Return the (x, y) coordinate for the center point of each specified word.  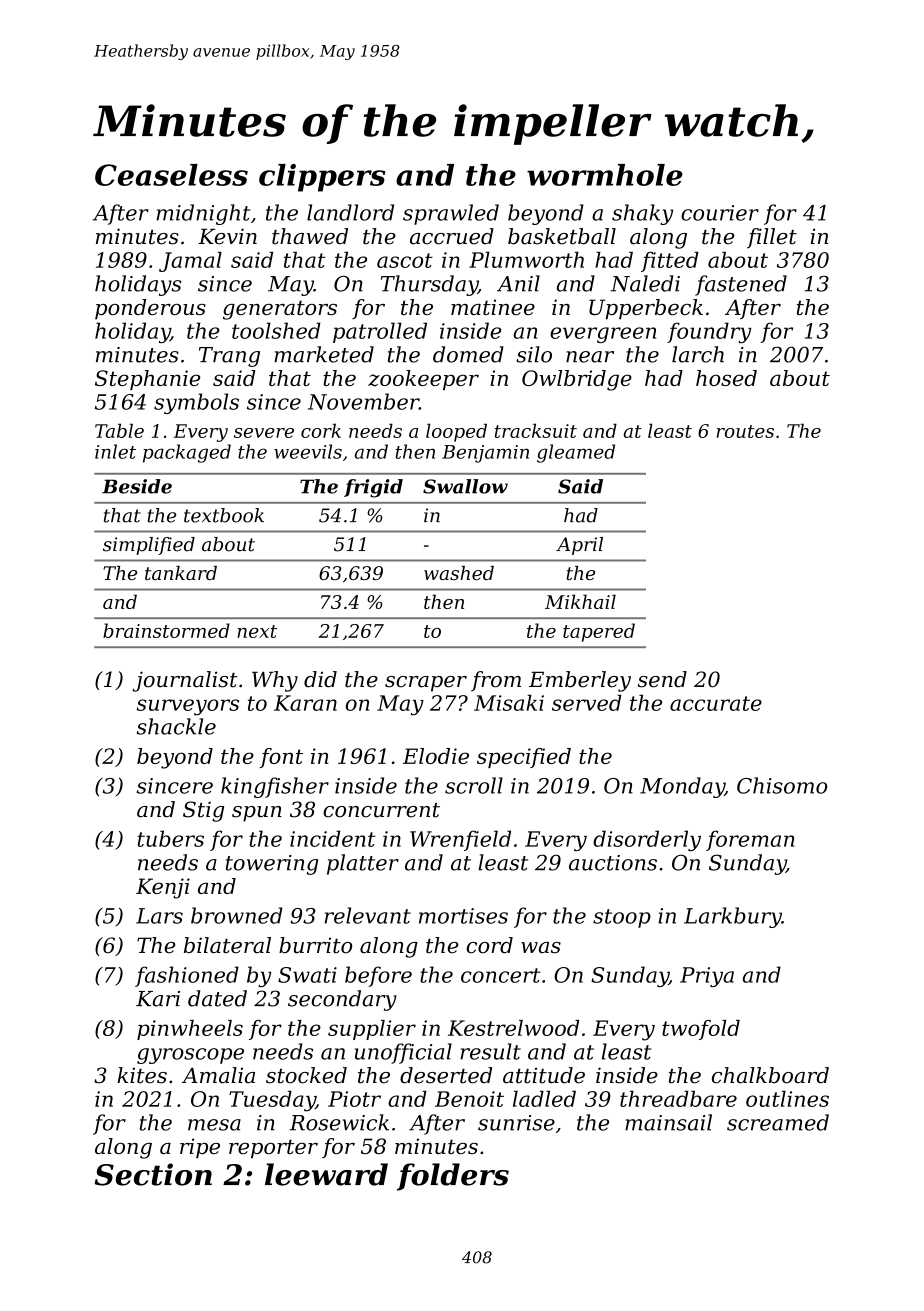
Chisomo (782, 785)
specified (524, 758)
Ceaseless (171, 175)
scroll (474, 785)
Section (153, 1174)
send (662, 679)
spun (257, 814)
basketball (562, 236)
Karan (305, 703)
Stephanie (148, 380)
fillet (772, 238)
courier (720, 213)
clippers (322, 178)
